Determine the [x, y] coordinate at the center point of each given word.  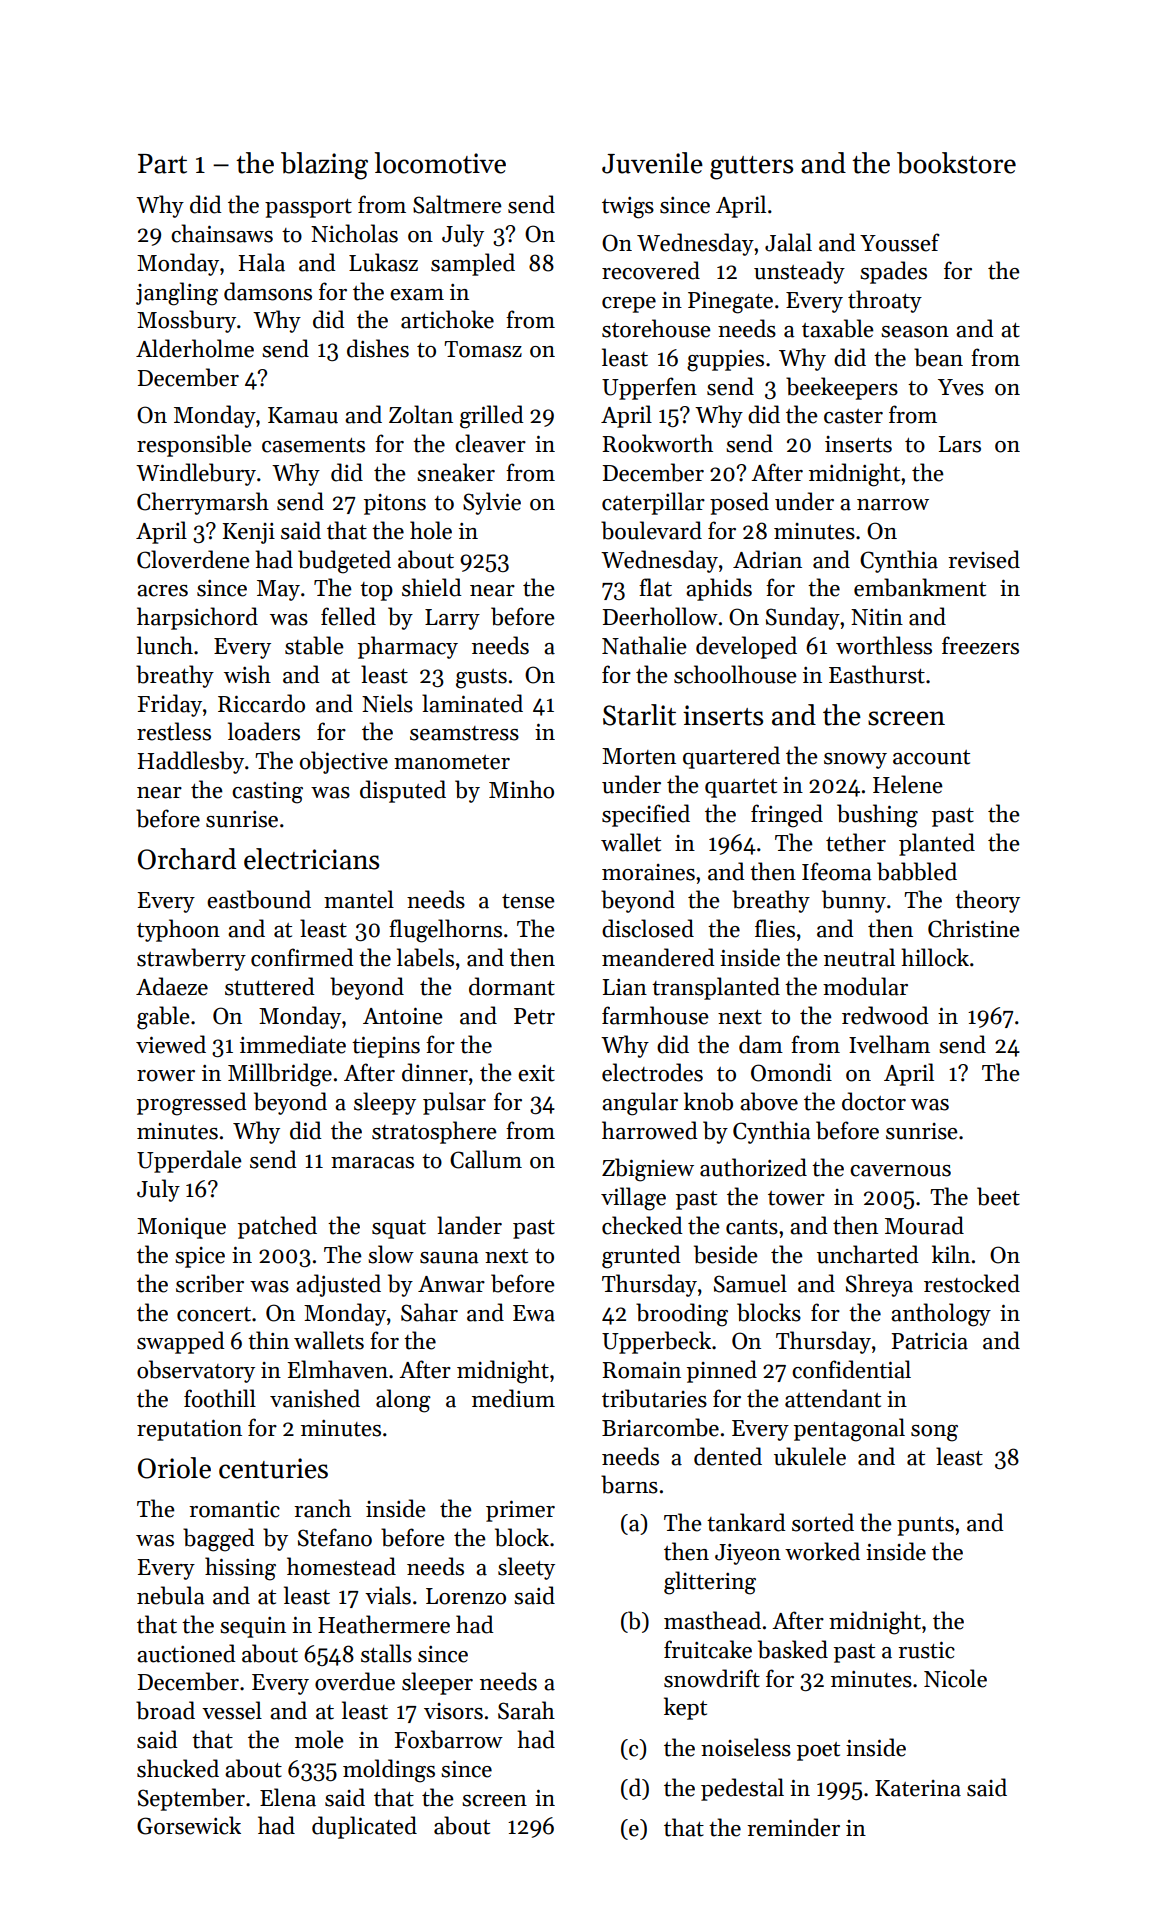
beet [998, 1196]
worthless [884, 645]
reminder [793, 1827]
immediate [293, 1044]
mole [319, 1739]
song [934, 1433]
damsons [268, 291]
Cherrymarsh [203, 503]
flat [655, 587]
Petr [534, 1016]
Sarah [526, 1710]
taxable [838, 328]
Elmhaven [337, 1369]
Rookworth [657, 443]
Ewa [534, 1313]
